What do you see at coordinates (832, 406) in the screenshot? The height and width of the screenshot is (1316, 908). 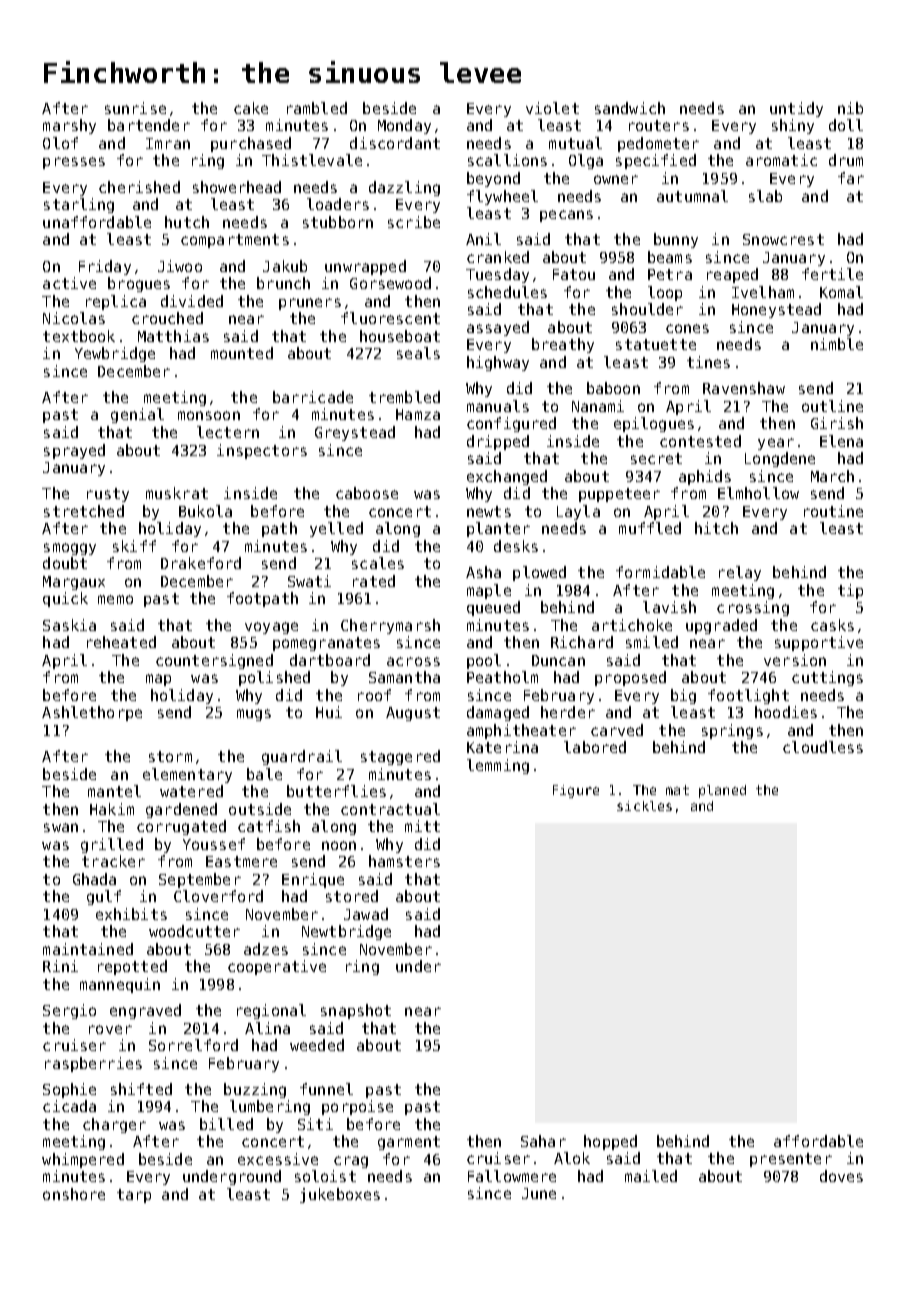 I see `outline` at bounding box center [832, 406].
